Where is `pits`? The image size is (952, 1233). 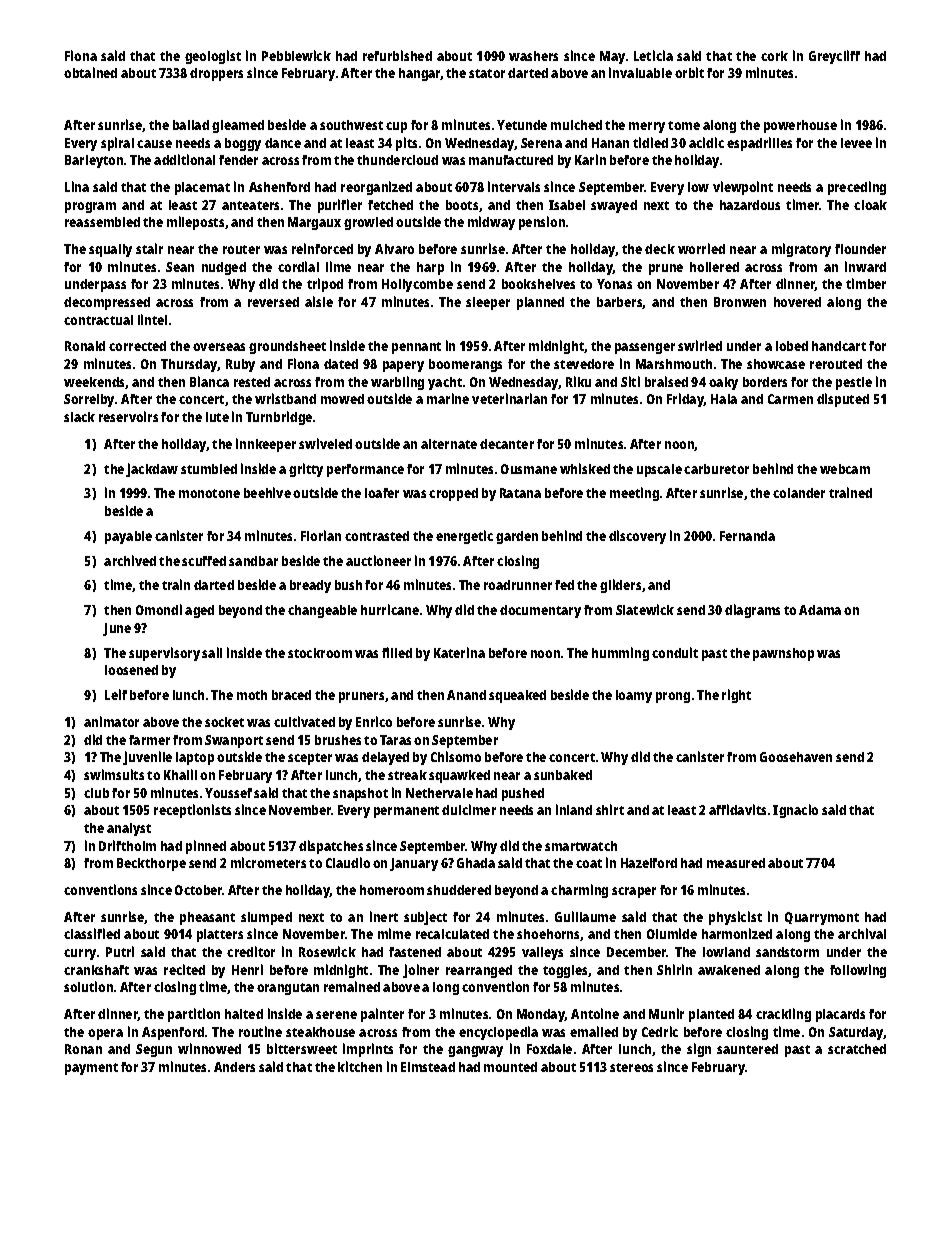 pits is located at coordinates (406, 144).
